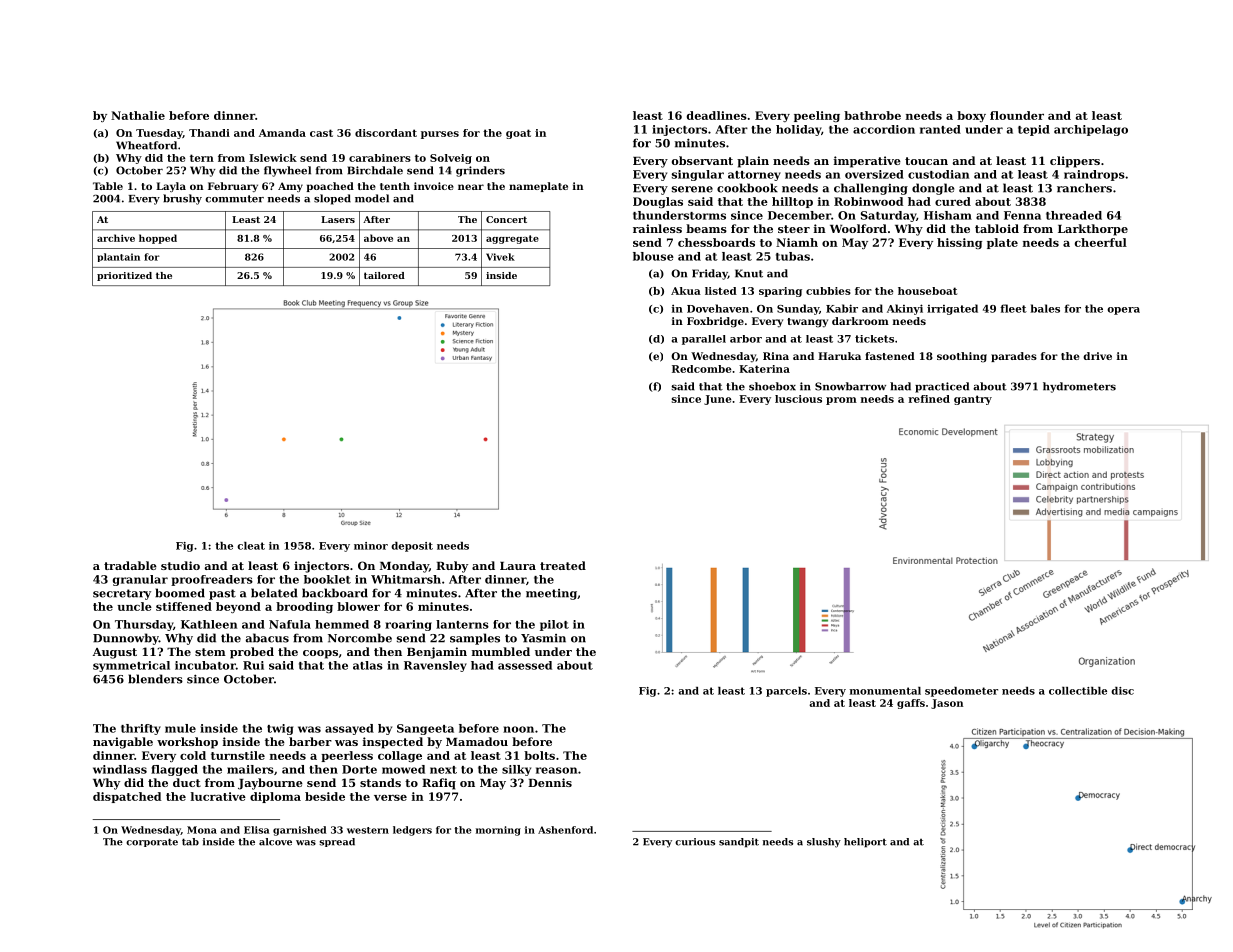 Image resolution: width=1233 pixels, height=952 pixels. I want to click on corporate, so click(152, 842).
